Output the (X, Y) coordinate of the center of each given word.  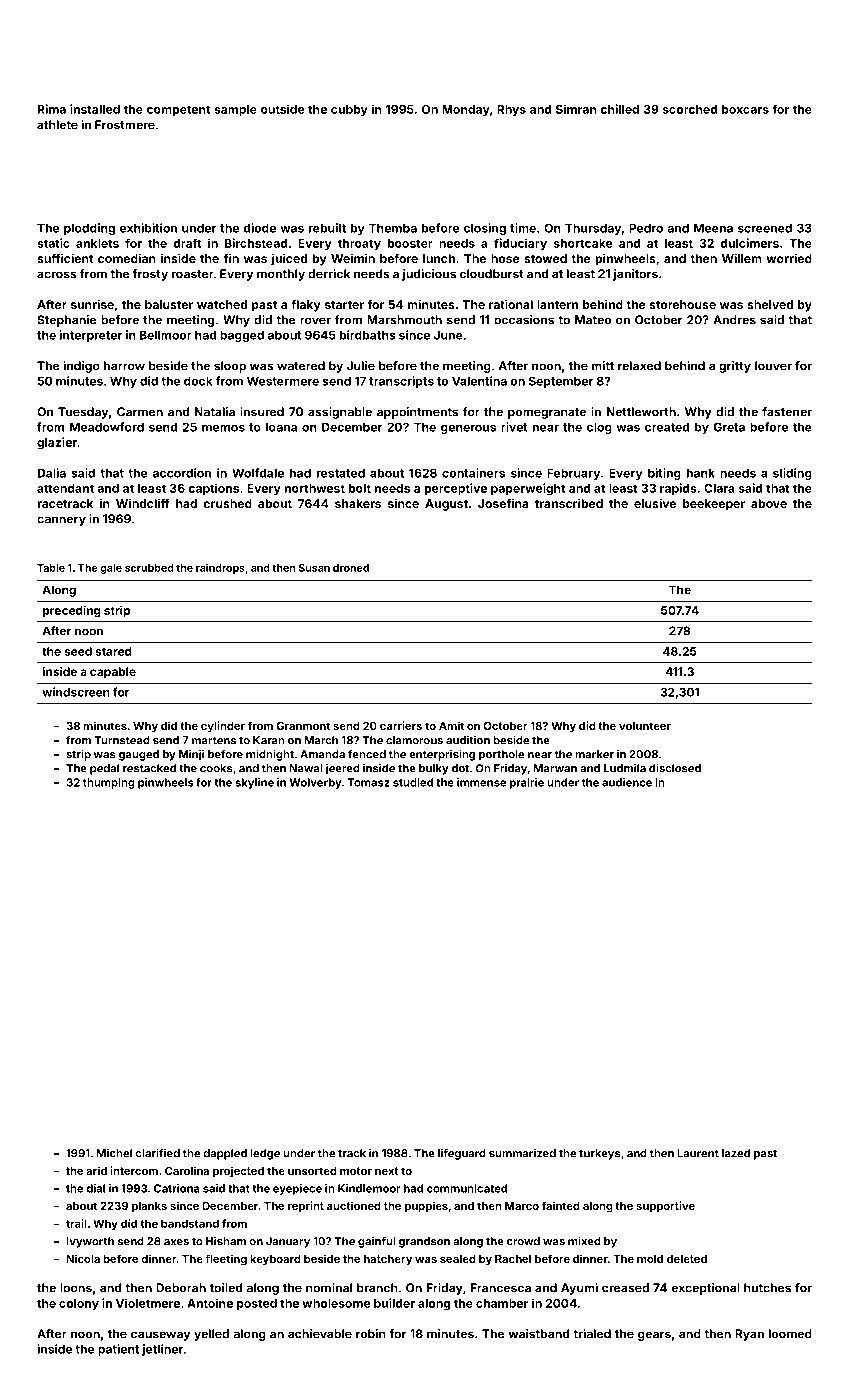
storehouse (682, 304)
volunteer (645, 726)
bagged (242, 336)
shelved (770, 304)
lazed (736, 1153)
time (523, 228)
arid (96, 1170)
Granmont (303, 726)
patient (118, 1350)
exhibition (148, 228)
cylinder (223, 727)
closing (485, 229)
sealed (458, 1259)
